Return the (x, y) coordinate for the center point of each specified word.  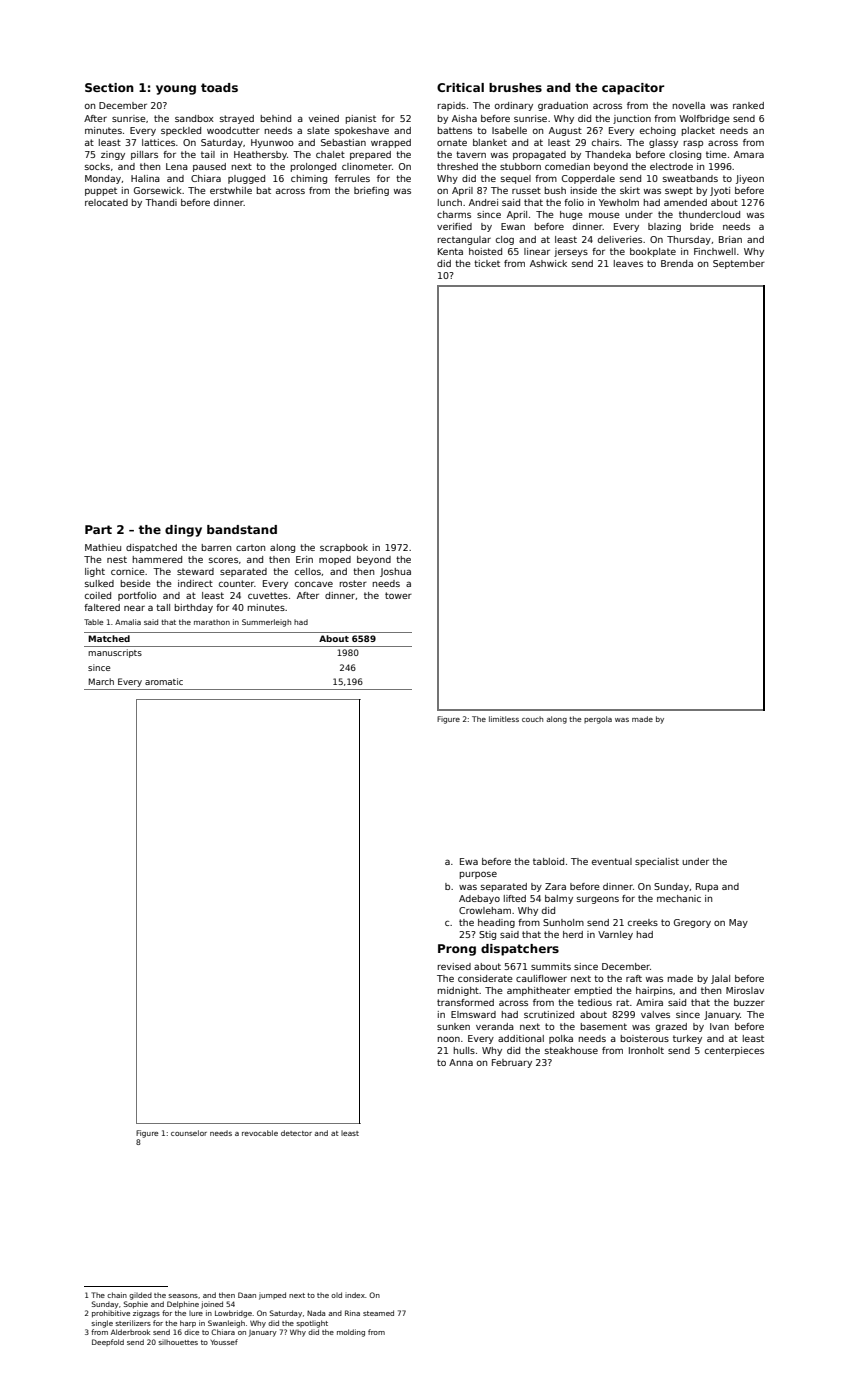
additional (521, 1038)
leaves (628, 263)
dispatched (151, 548)
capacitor (633, 89)
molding (351, 1333)
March (101, 681)
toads (219, 87)
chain (117, 1295)
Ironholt (646, 1050)
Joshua (395, 572)
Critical (460, 87)
